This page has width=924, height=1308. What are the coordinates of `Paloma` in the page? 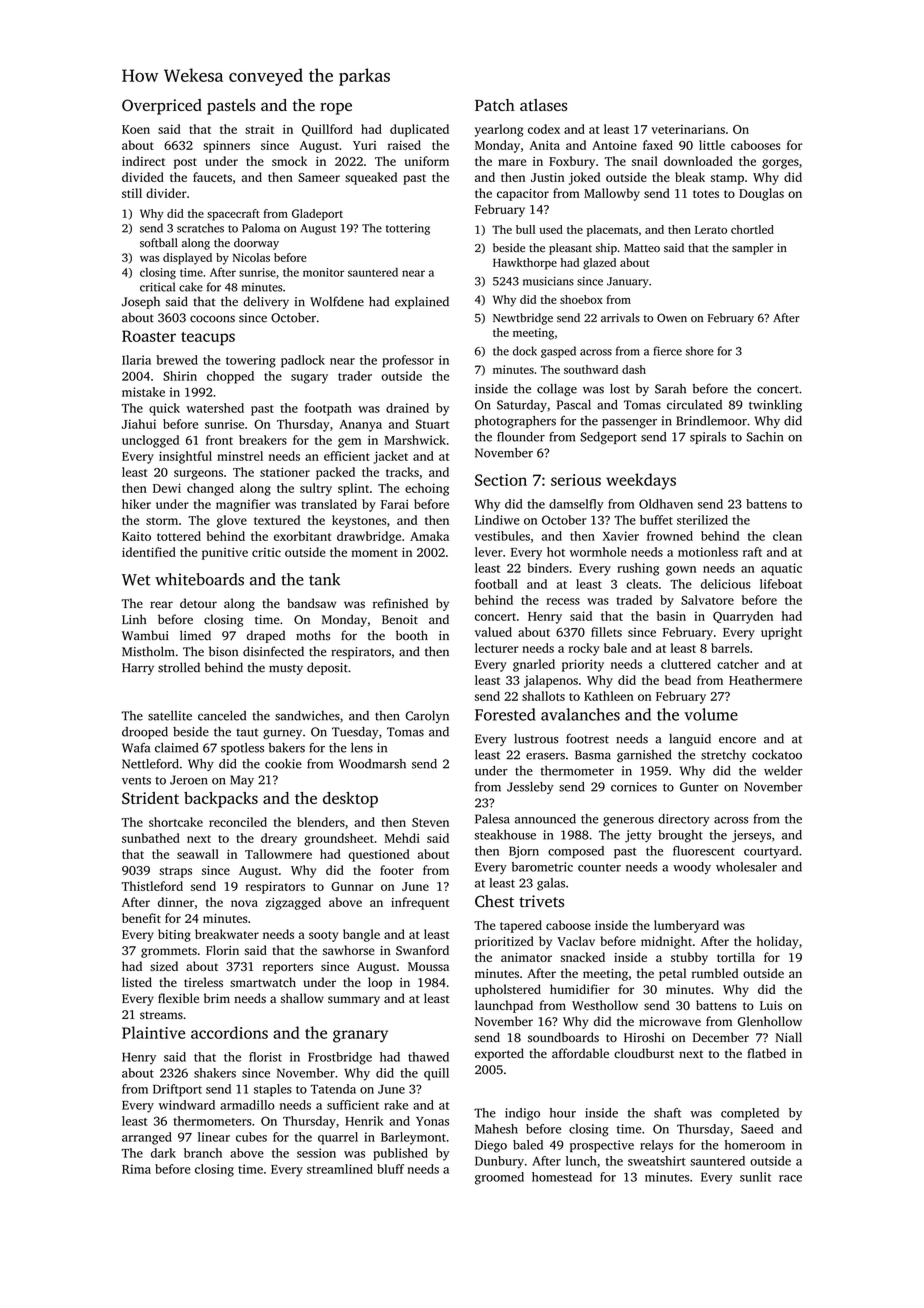 It's located at (261, 228).
